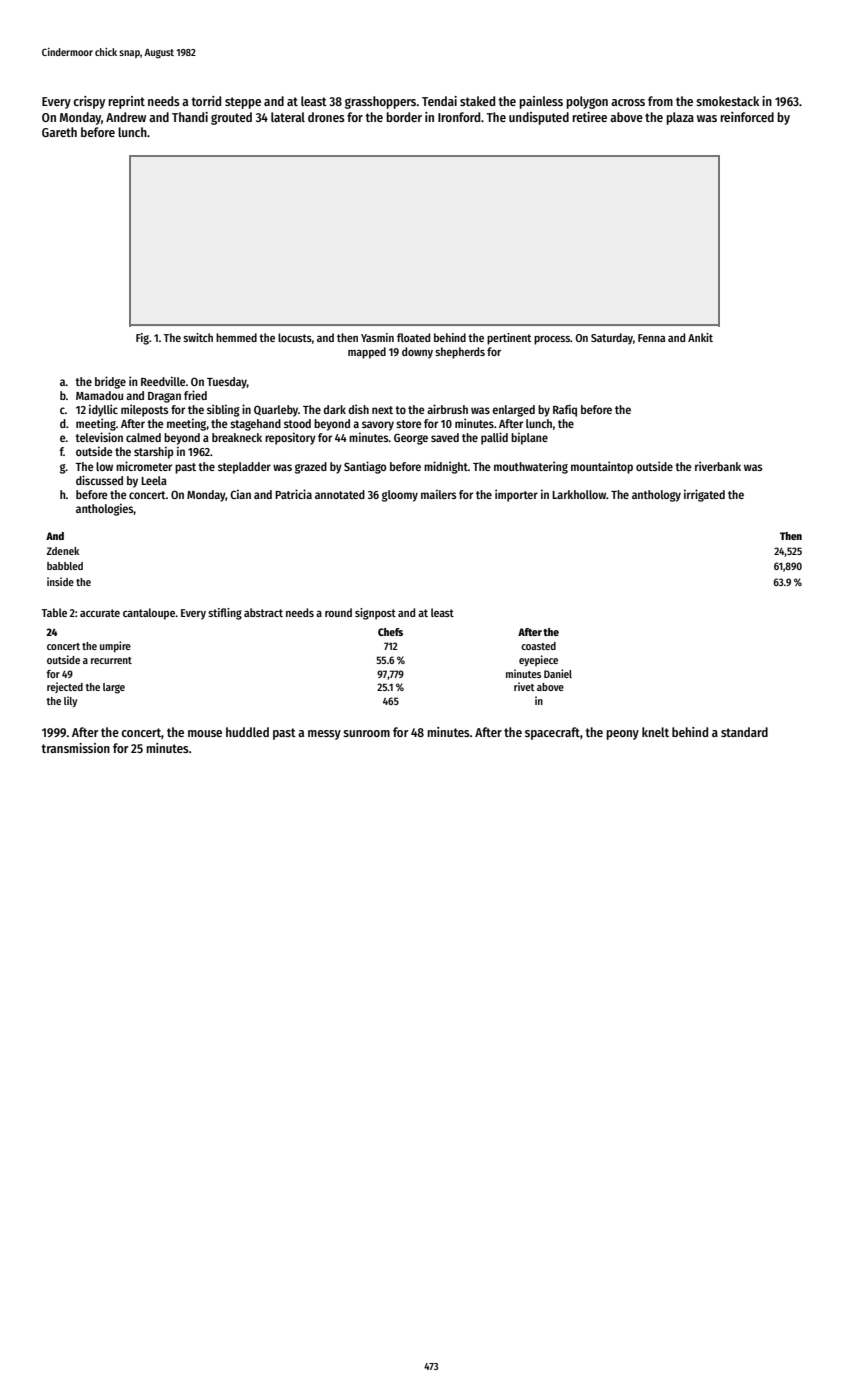  What do you see at coordinates (126, 102) in the image?
I see `reprint` at bounding box center [126, 102].
